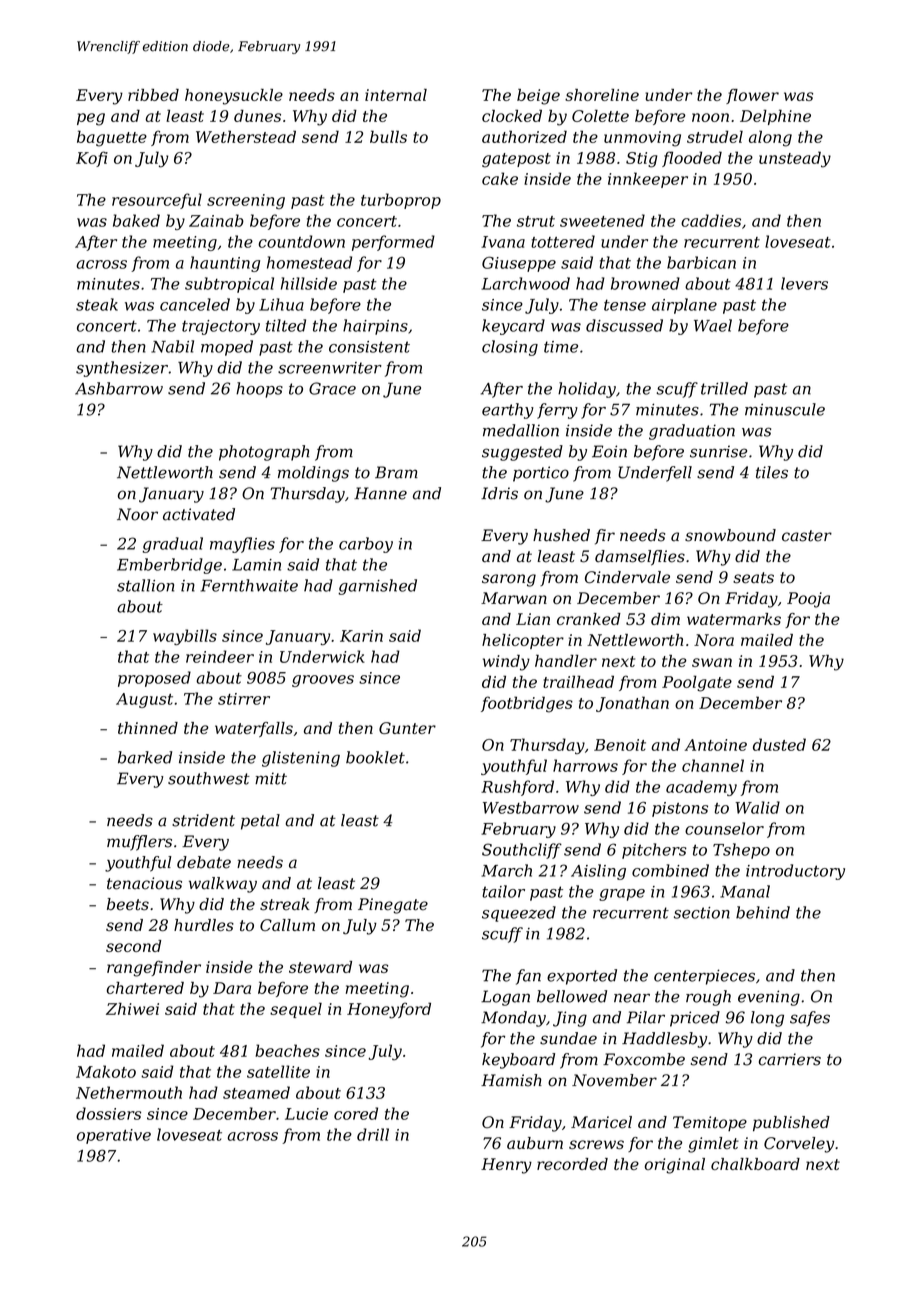 The image size is (924, 1314). Describe the element at coordinates (675, 1166) in the page. I see `original` at that location.
